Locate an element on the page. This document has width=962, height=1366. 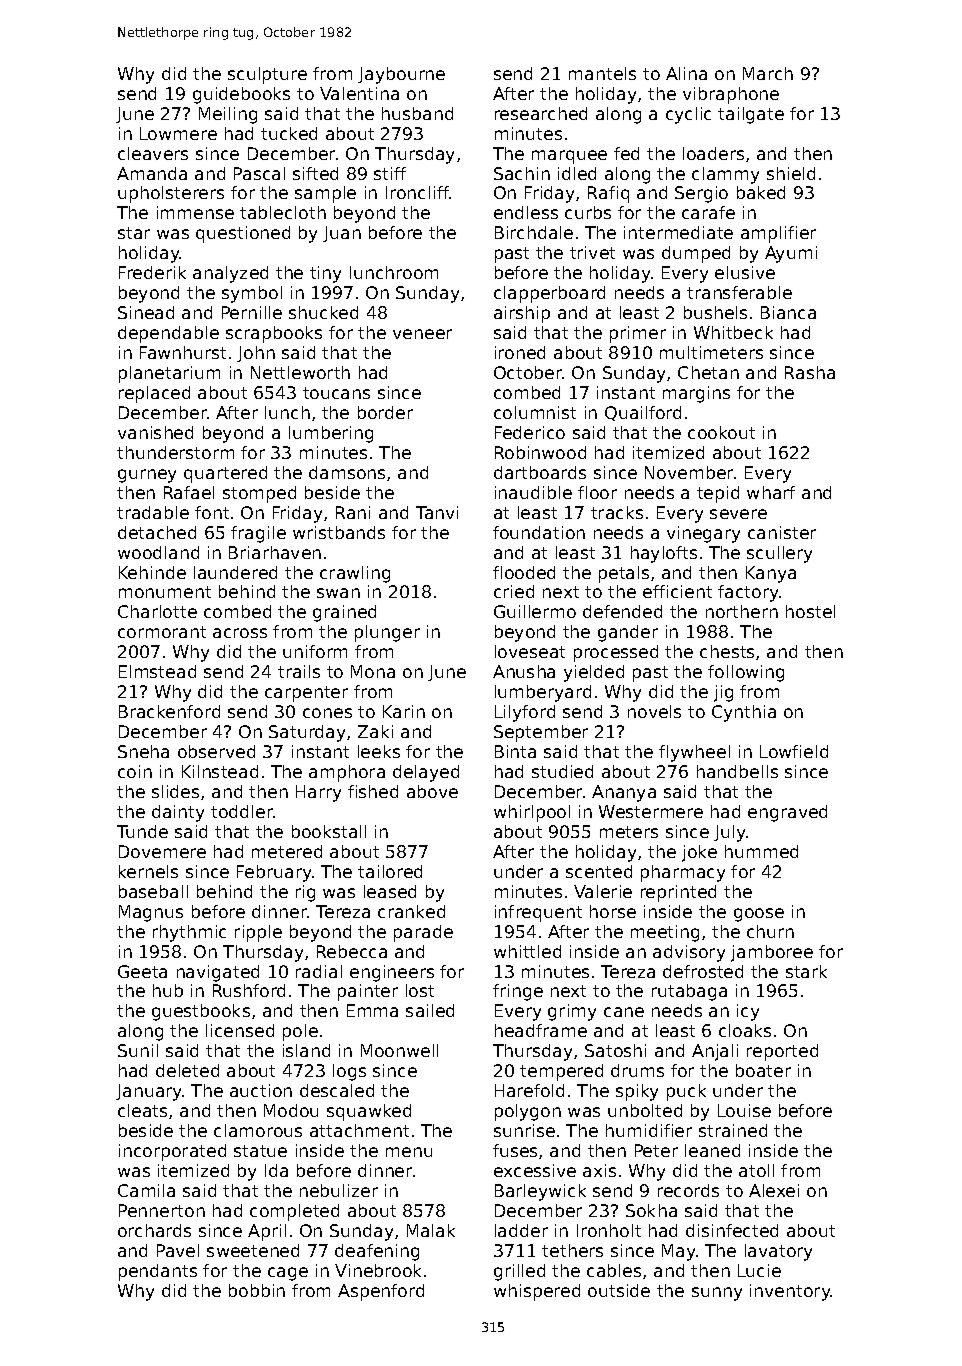
engraved is located at coordinates (787, 813).
